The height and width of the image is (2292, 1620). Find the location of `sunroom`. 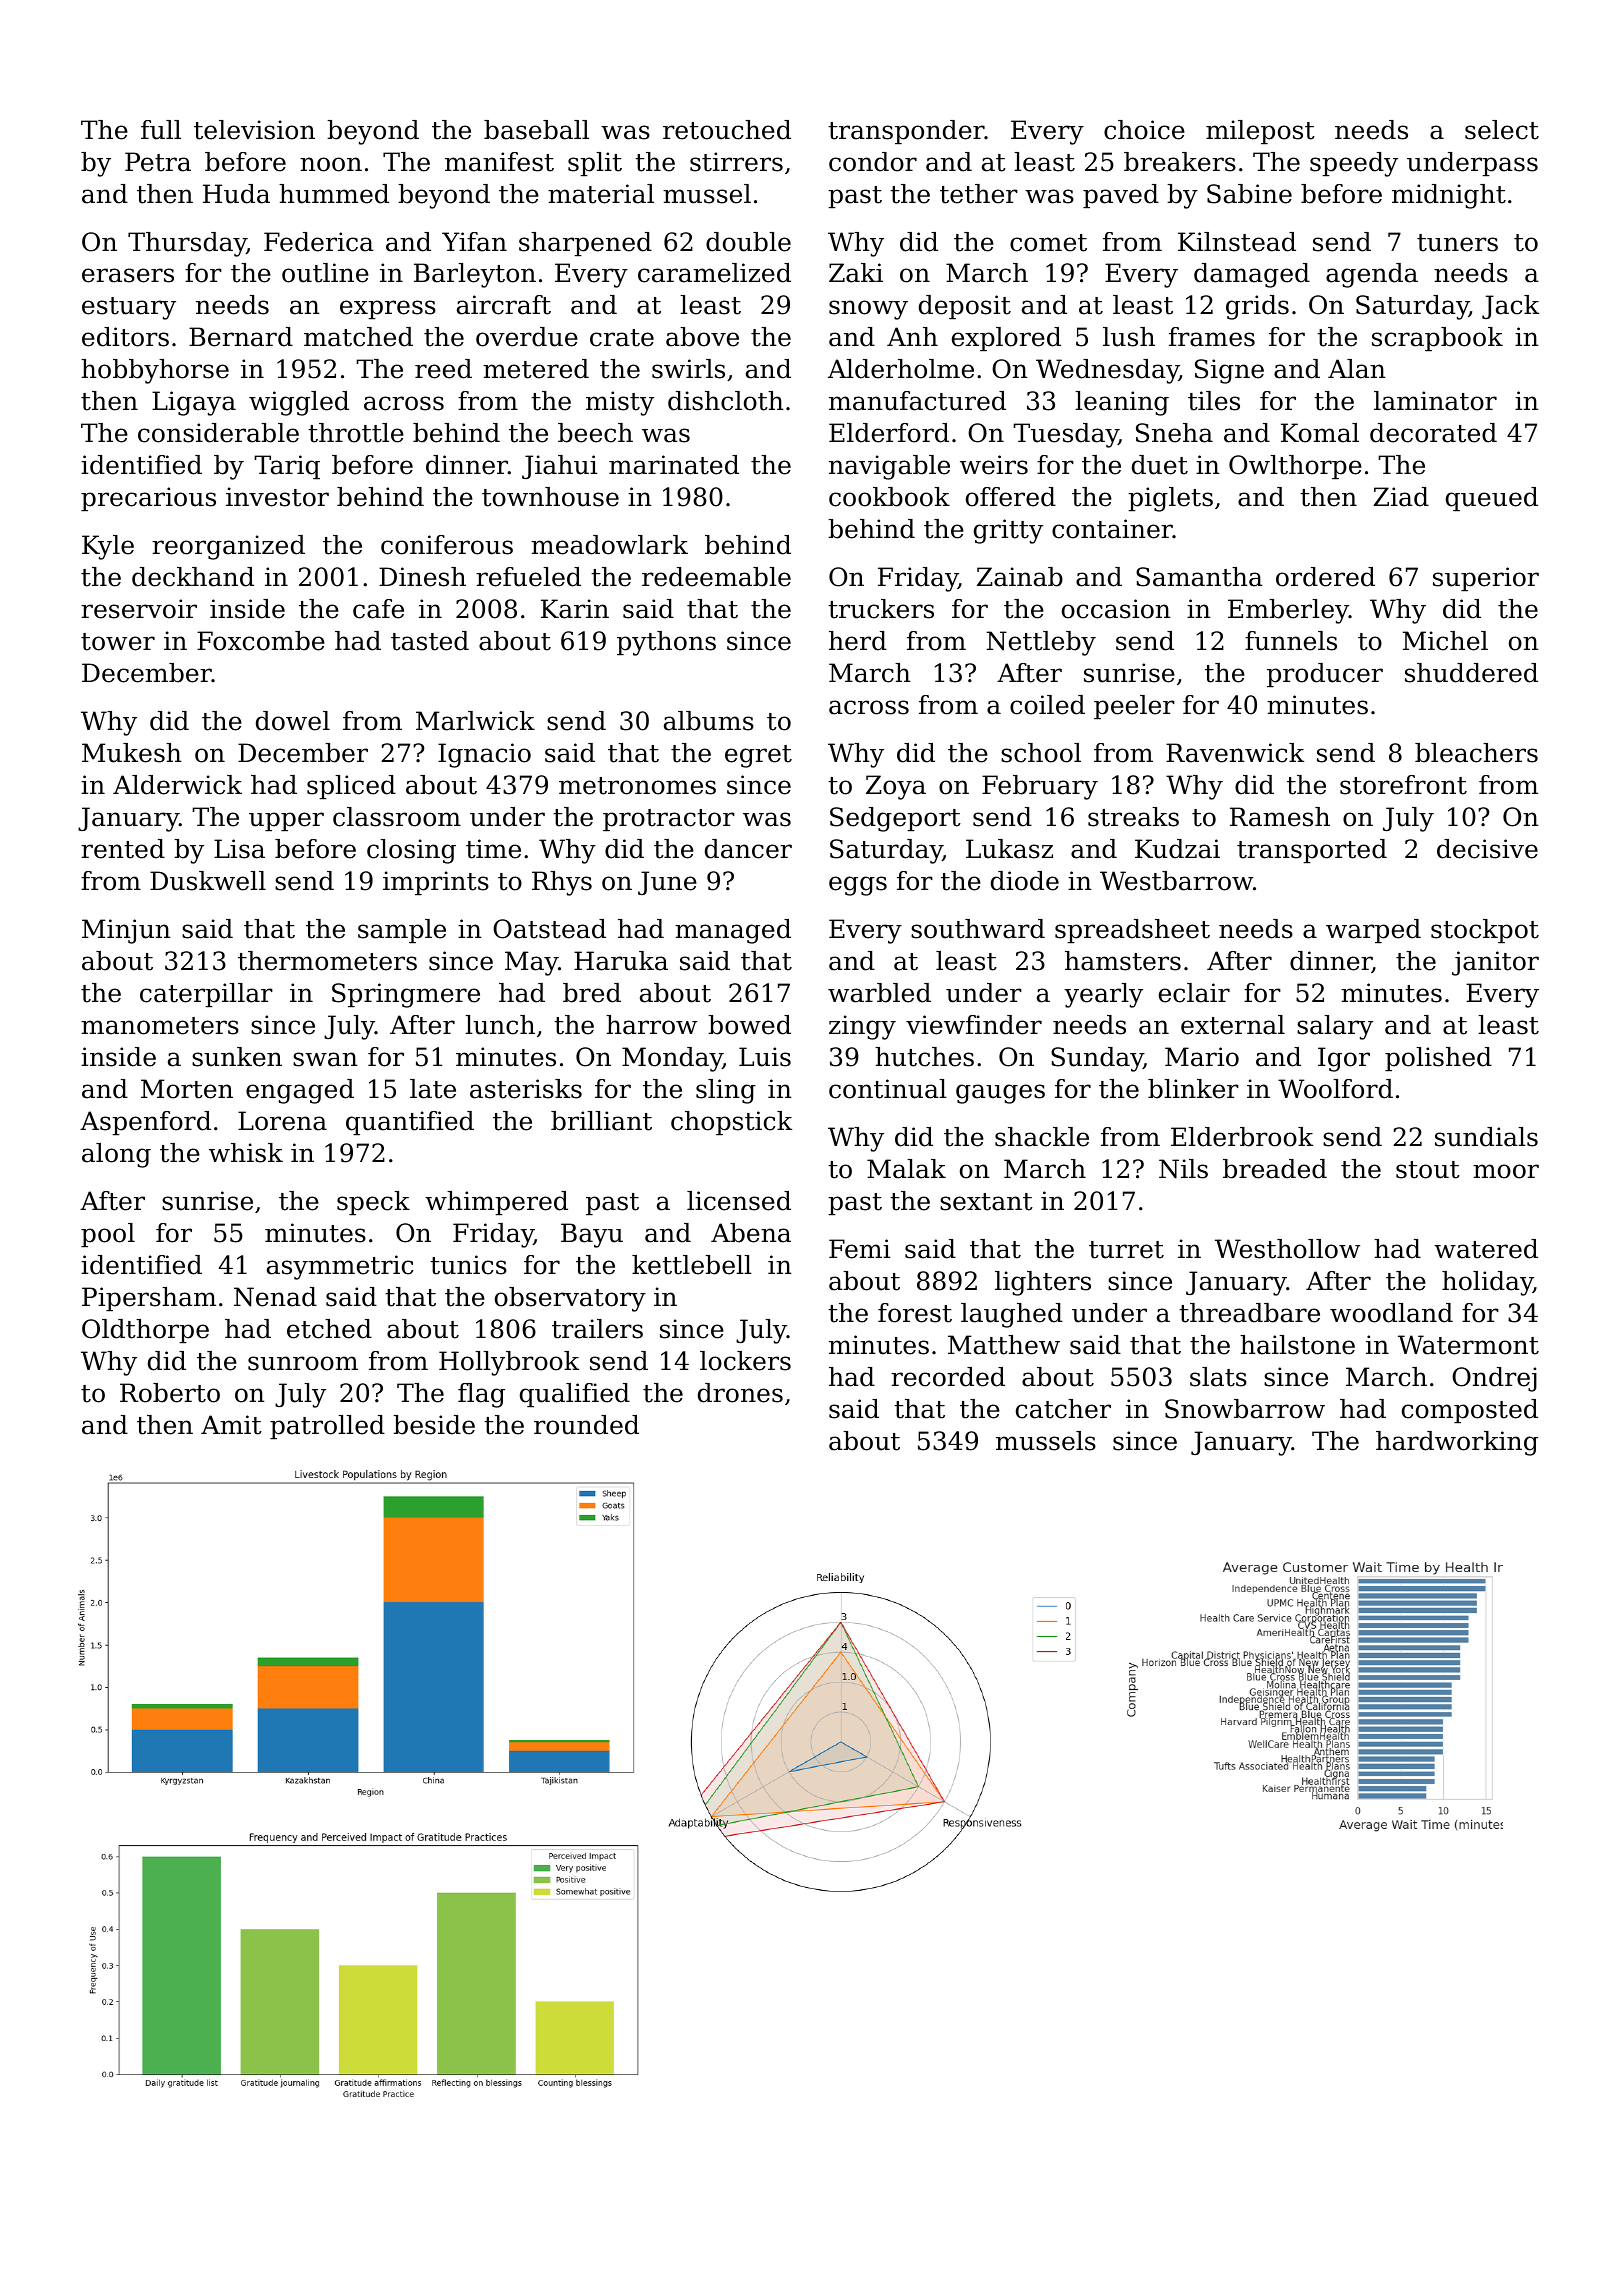

sunroom is located at coordinates (303, 1363).
